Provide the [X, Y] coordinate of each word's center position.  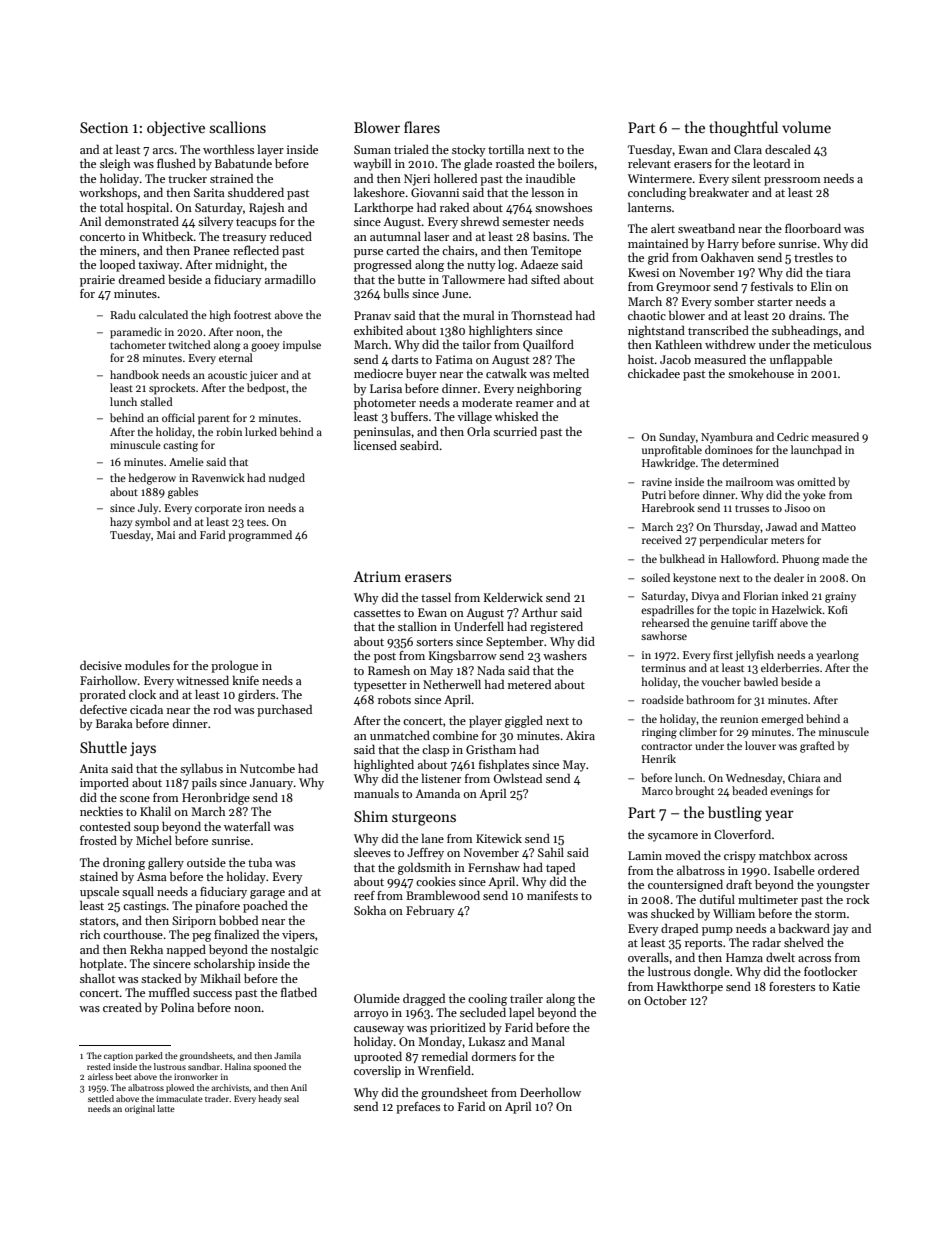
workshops [108, 193]
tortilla [506, 149]
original [140, 1109]
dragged [424, 999]
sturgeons [424, 819]
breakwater [719, 192]
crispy [740, 857]
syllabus [201, 769]
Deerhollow [550, 1092]
